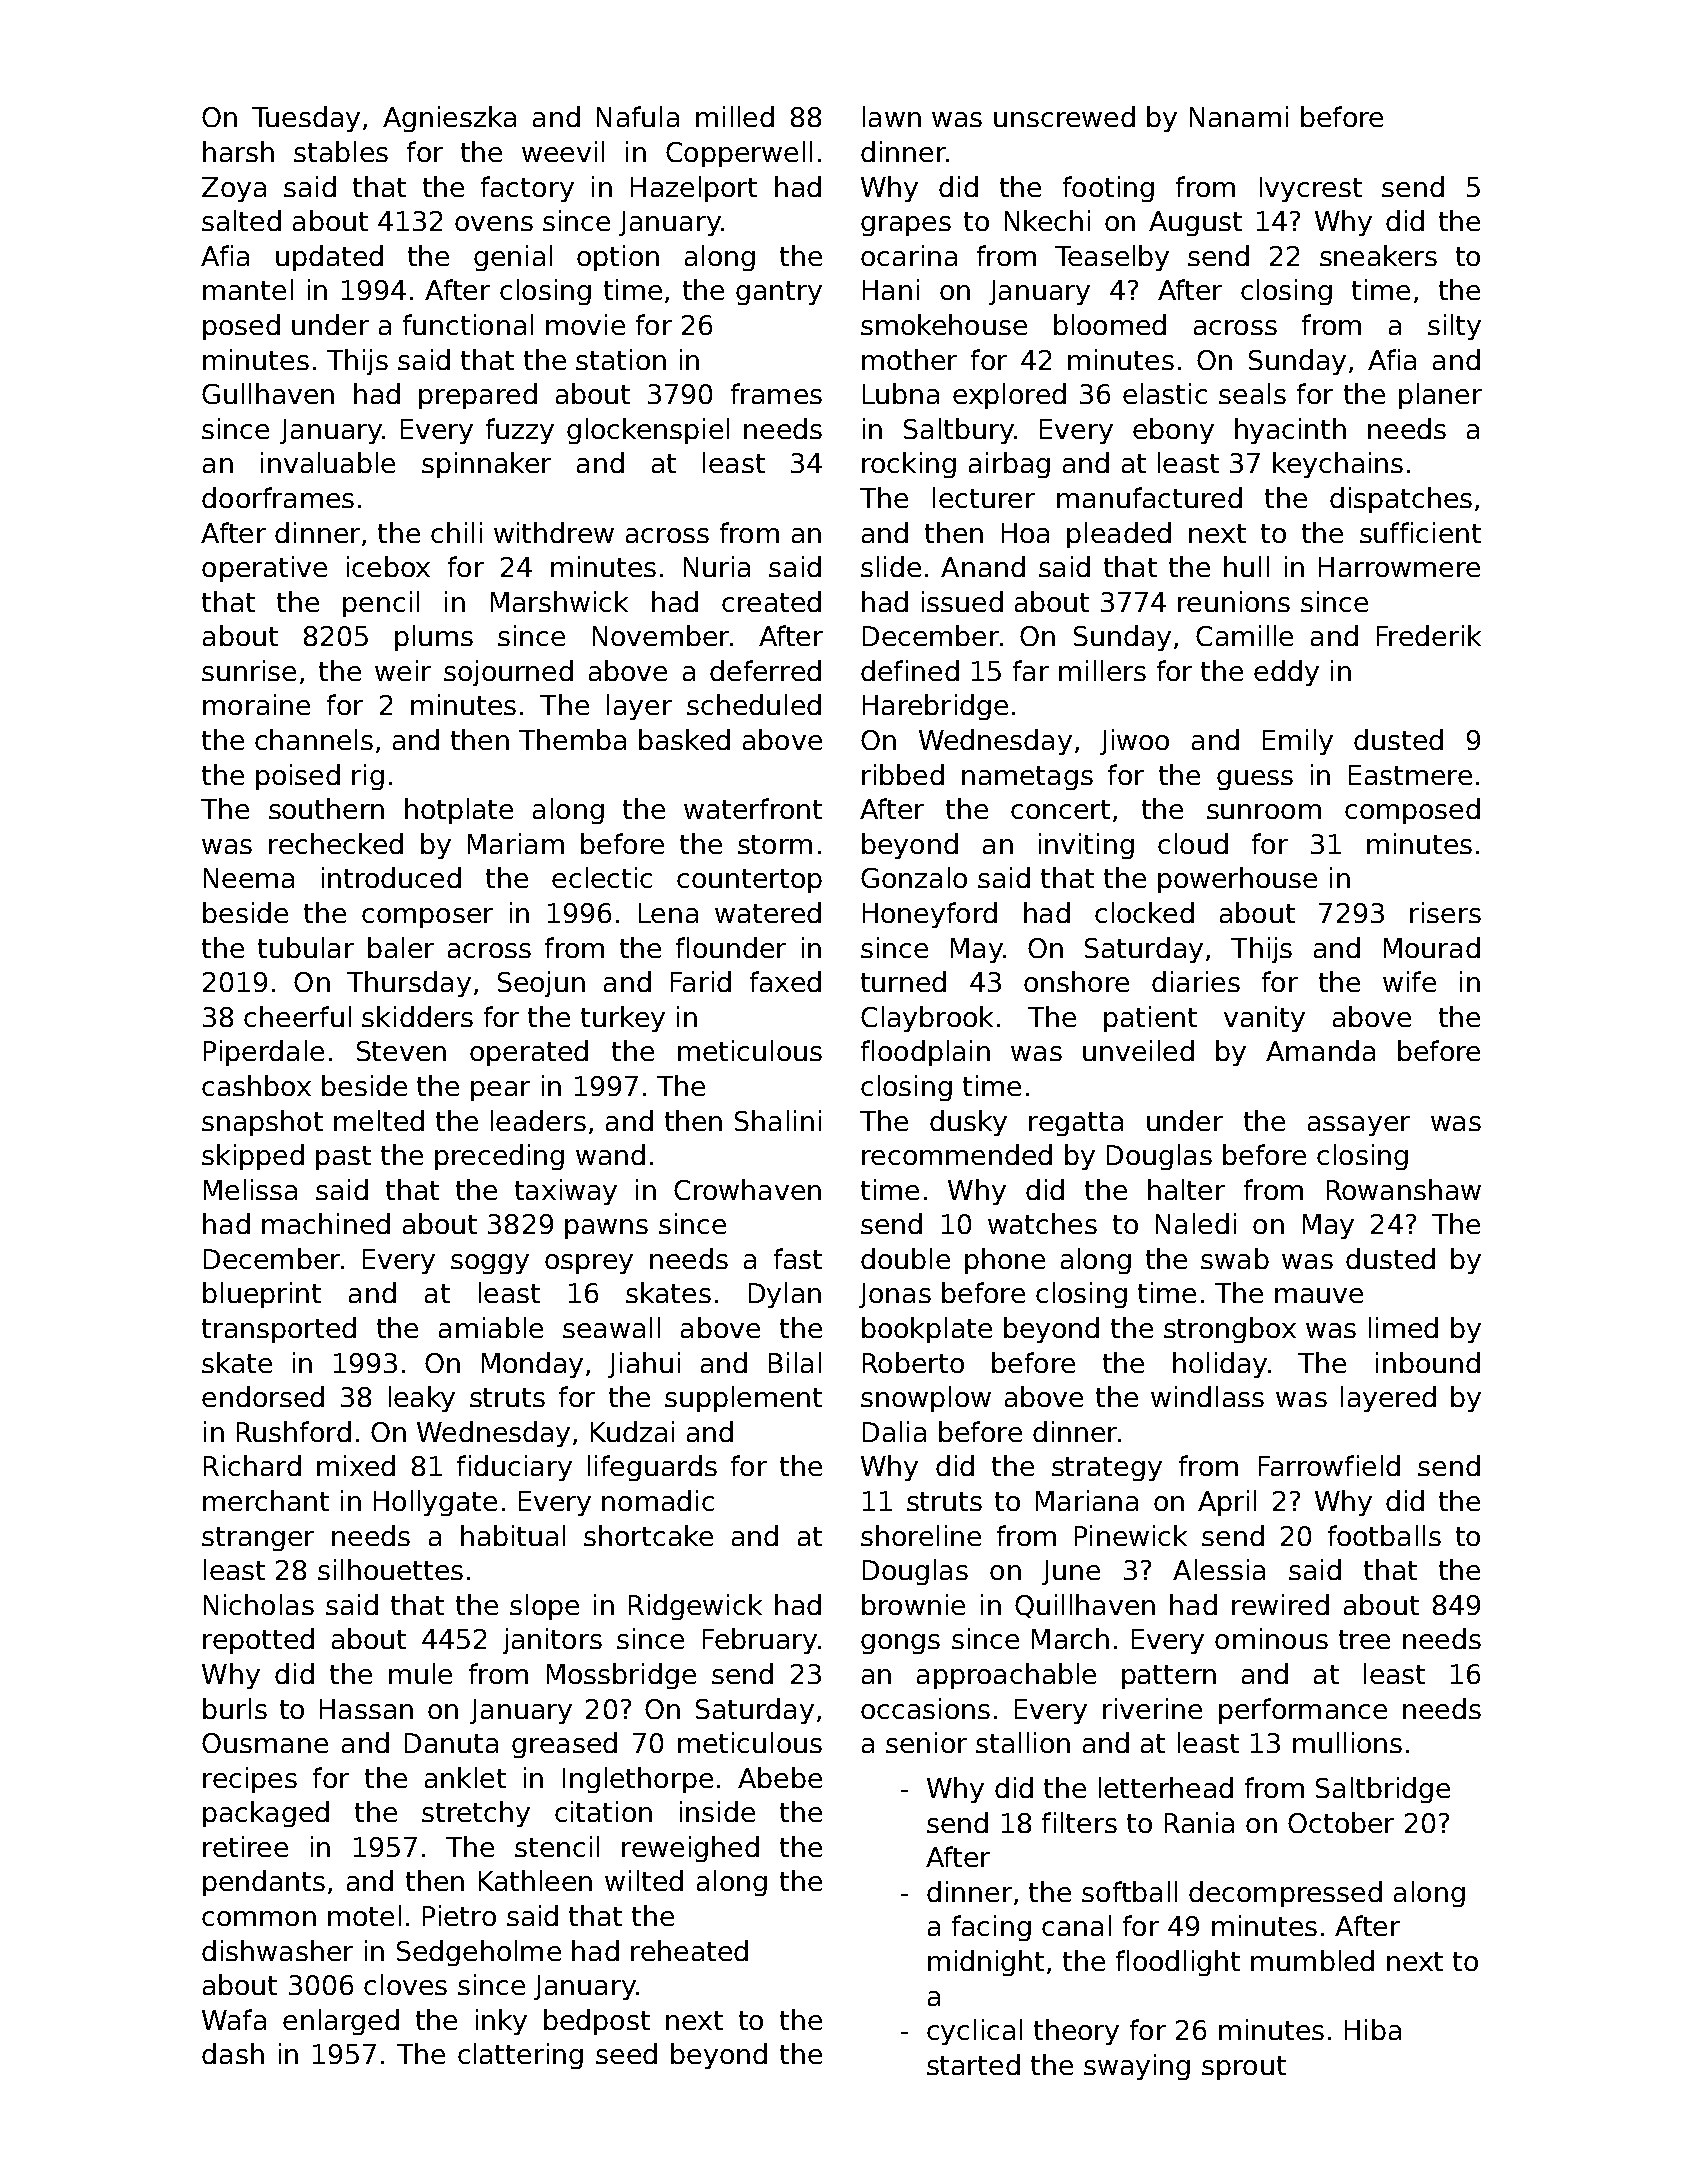 Image resolution: width=1683 pixels, height=2178 pixels. I want to click on Abebe, so click(780, 1777).
